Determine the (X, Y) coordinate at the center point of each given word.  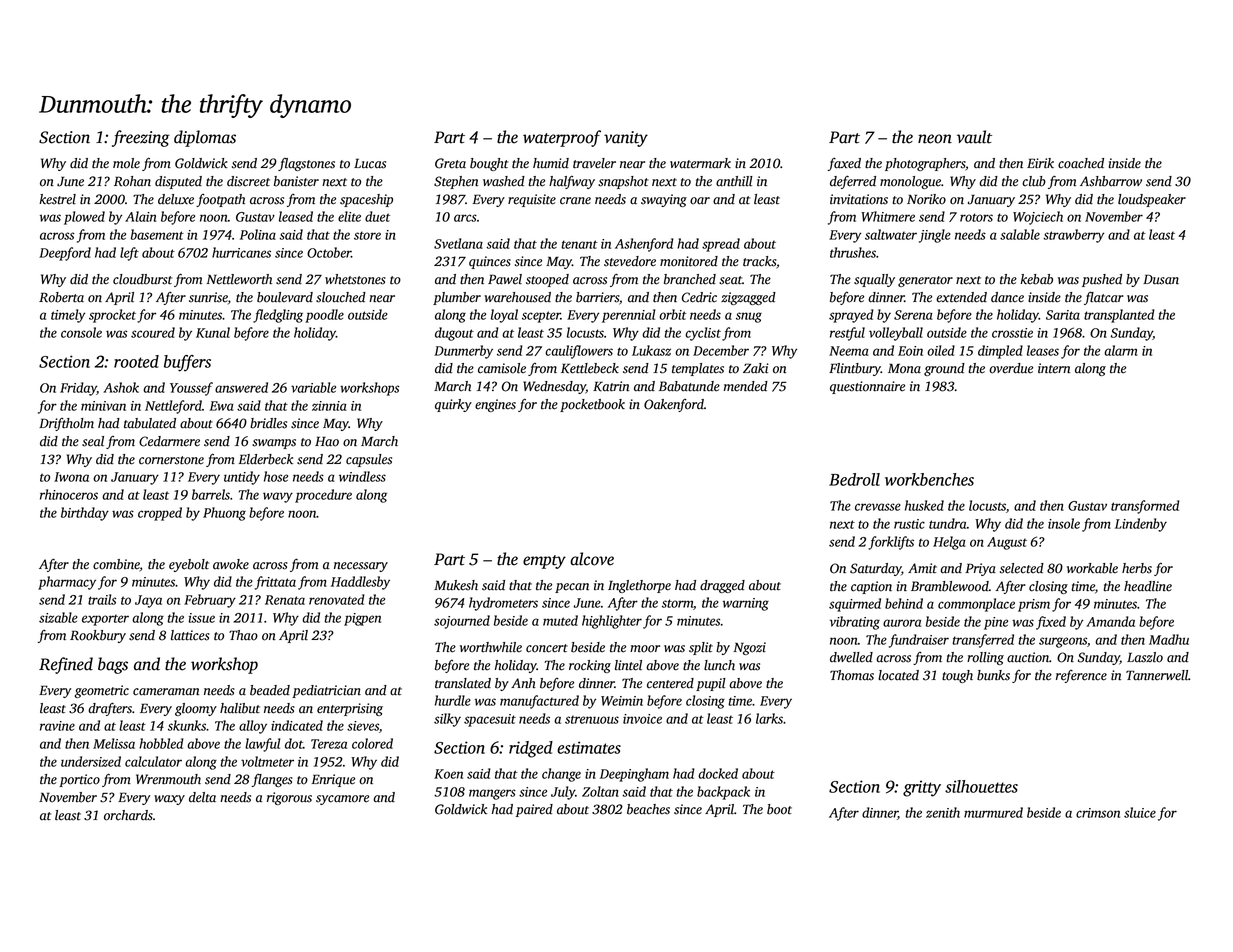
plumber (457, 298)
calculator (153, 761)
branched (690, 279)
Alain (141, 216)
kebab (1036, 279)
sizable (58, 617)
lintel (628, 665)
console (81, 332)
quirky (453, 405)
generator (925, 281)
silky (447, 720)
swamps (274, 444)
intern (1054, 368)
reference (1081, 676)
